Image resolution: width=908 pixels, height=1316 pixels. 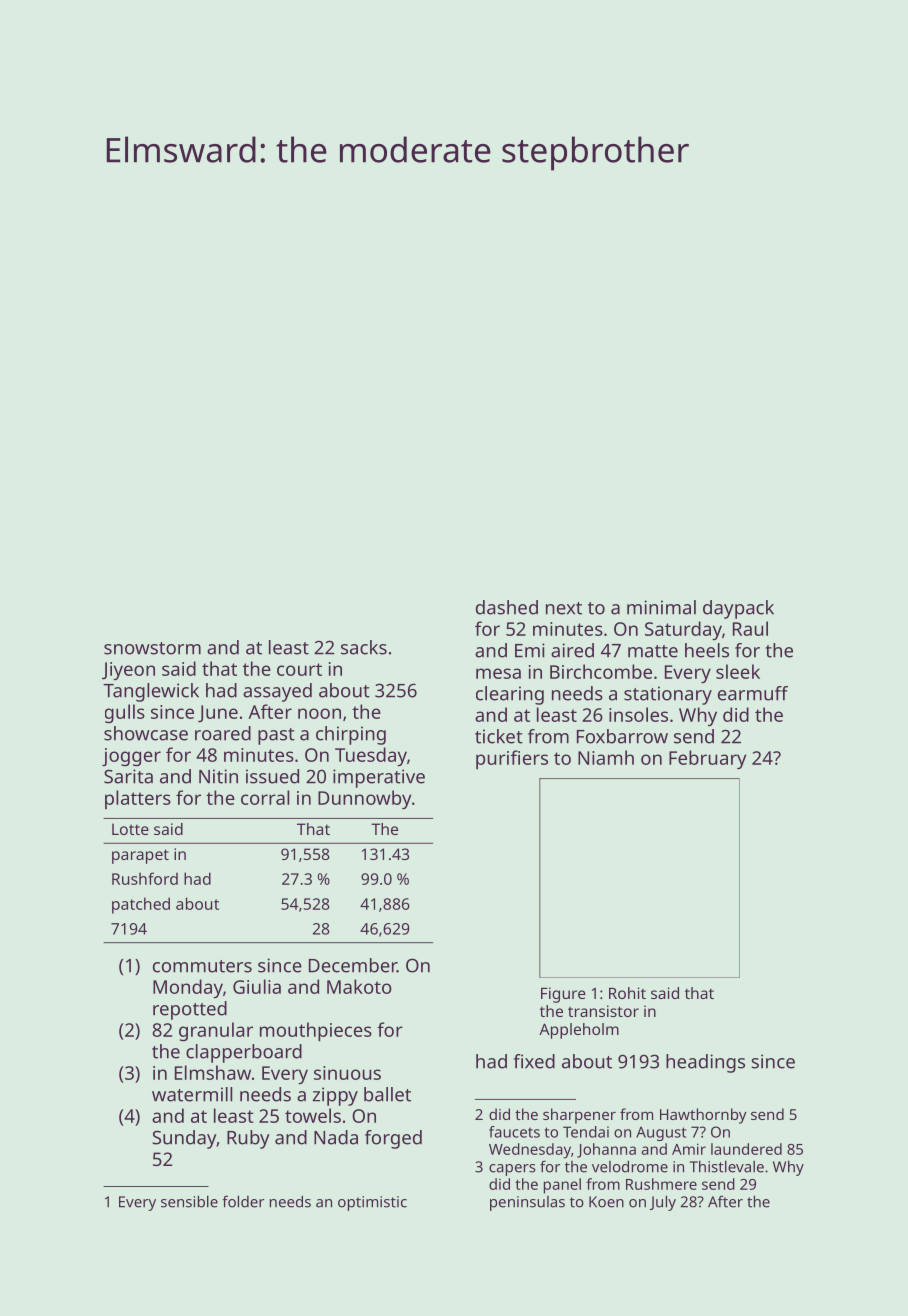 What do you see at coordinates (257, 986) in the document?
I see `Giulia` at bounding box center [257, 986].
